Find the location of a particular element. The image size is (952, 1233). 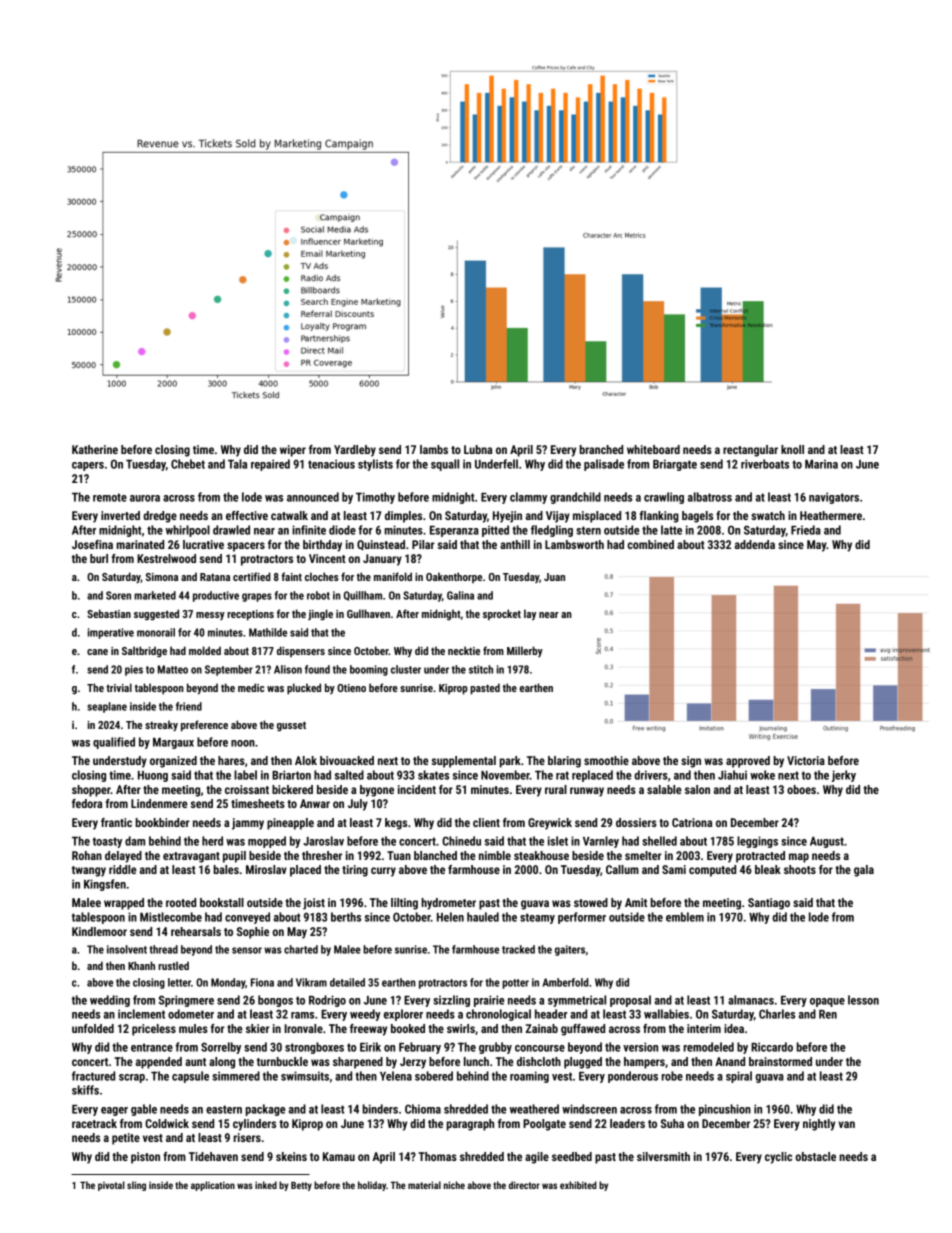

Lubna is located at coordinates (478, 449).
